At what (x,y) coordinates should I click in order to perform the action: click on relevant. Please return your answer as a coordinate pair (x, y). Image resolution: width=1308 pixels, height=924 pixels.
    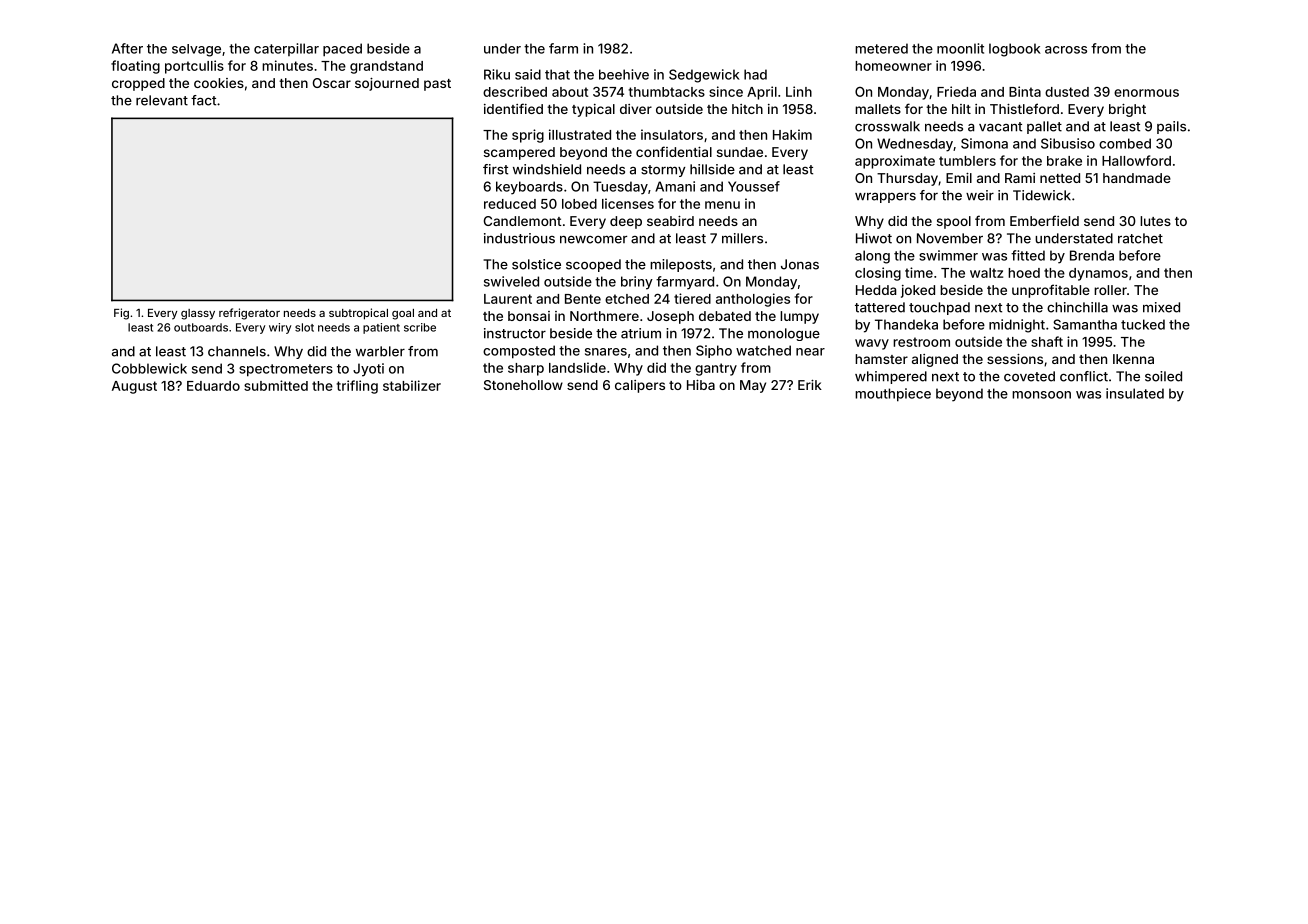
    Looking at the image, I should click on (162, 100).
